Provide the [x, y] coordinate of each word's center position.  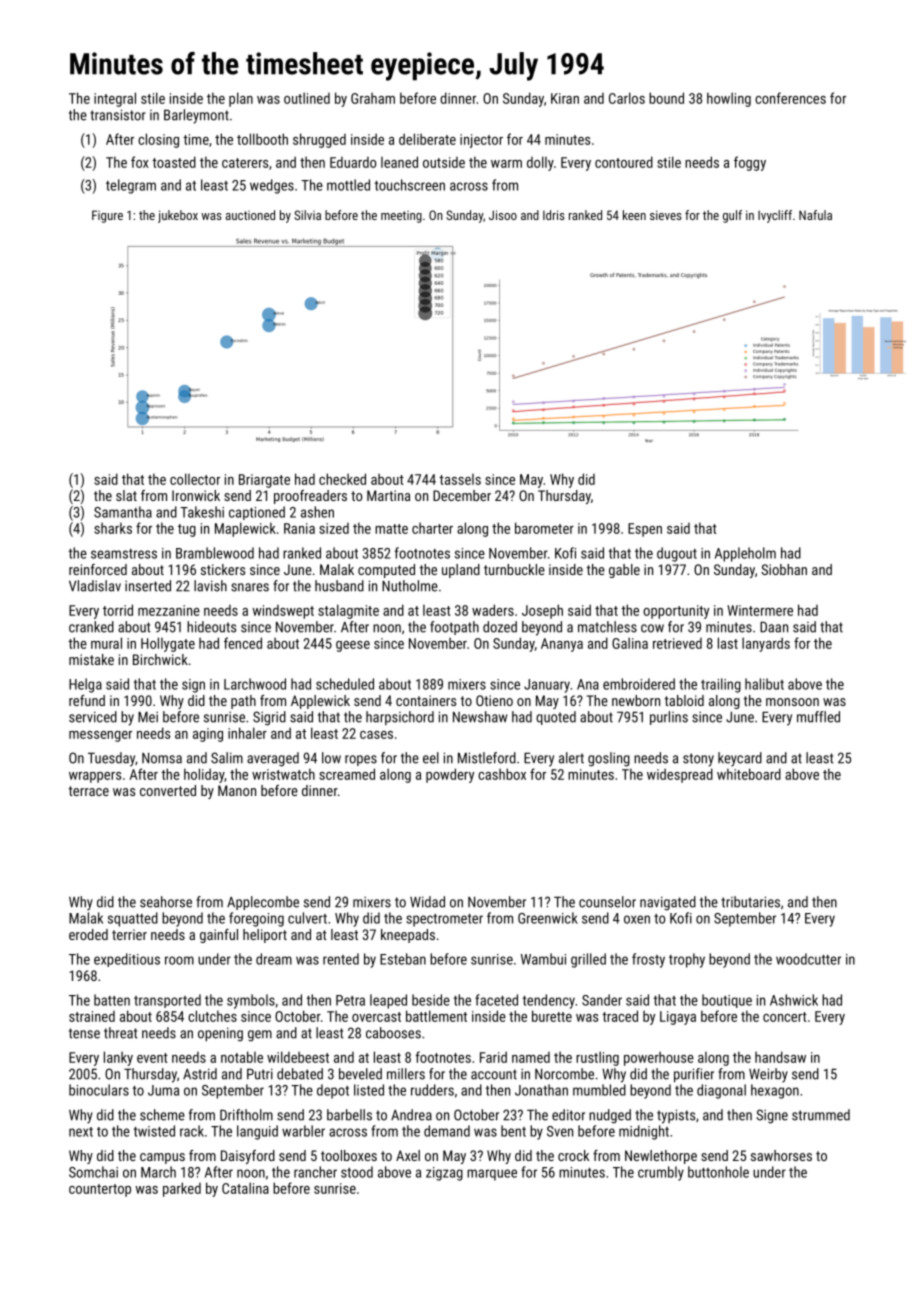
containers [426, 700]
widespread [680, 775]
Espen [645, 530]
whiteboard [749, 774]
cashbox [502, 774]
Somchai [93, 1172]
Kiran [565, 98]
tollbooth [262, 139]
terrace [88, 791]
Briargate [264, 481]
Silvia [307, 215]
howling [729, 99]
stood [357, 1172]
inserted [148, 586]
